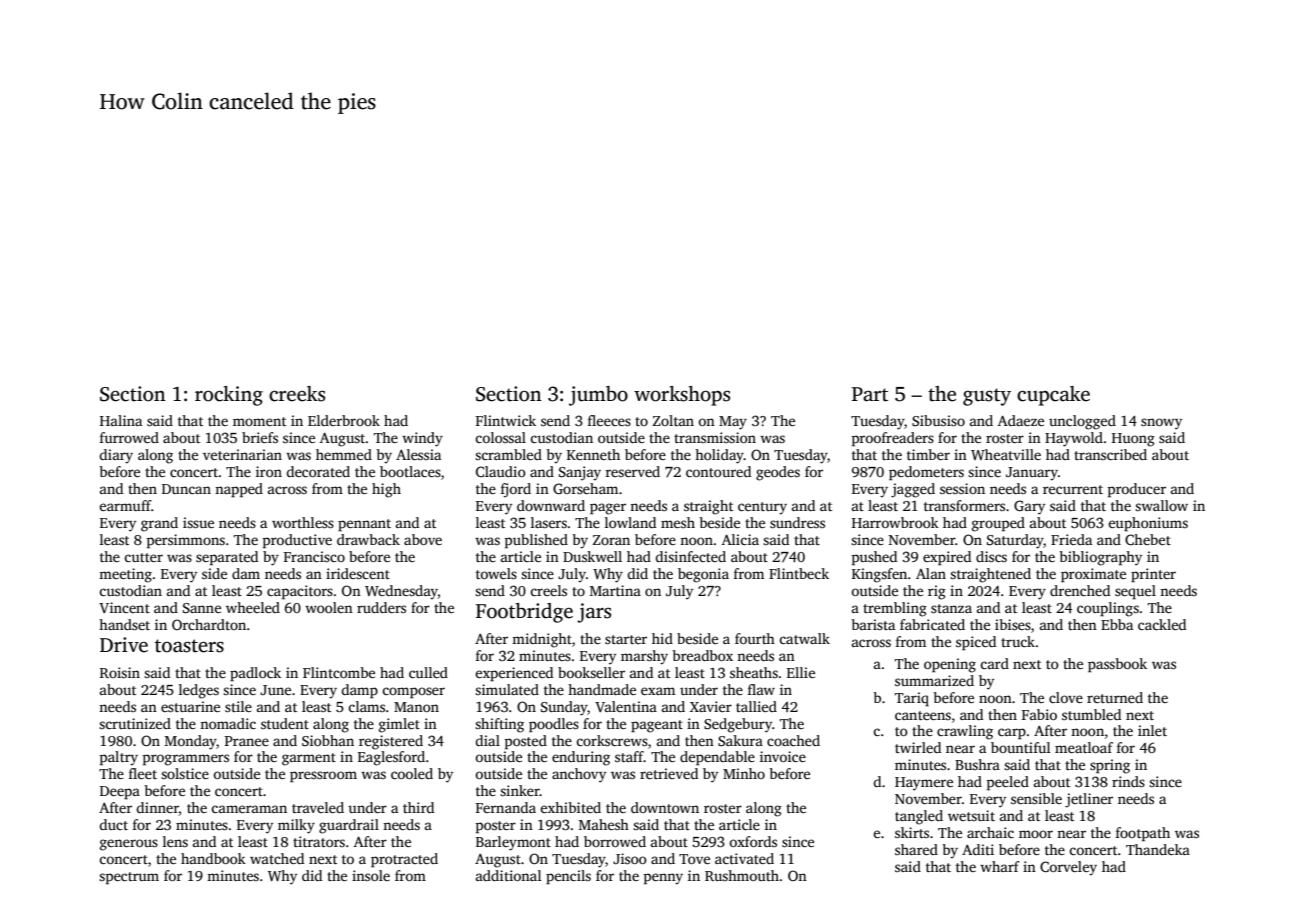  What do you see at coordinates (391, 758) in the document?
I see `Eaglesford` at bounding box center [391, 758].
